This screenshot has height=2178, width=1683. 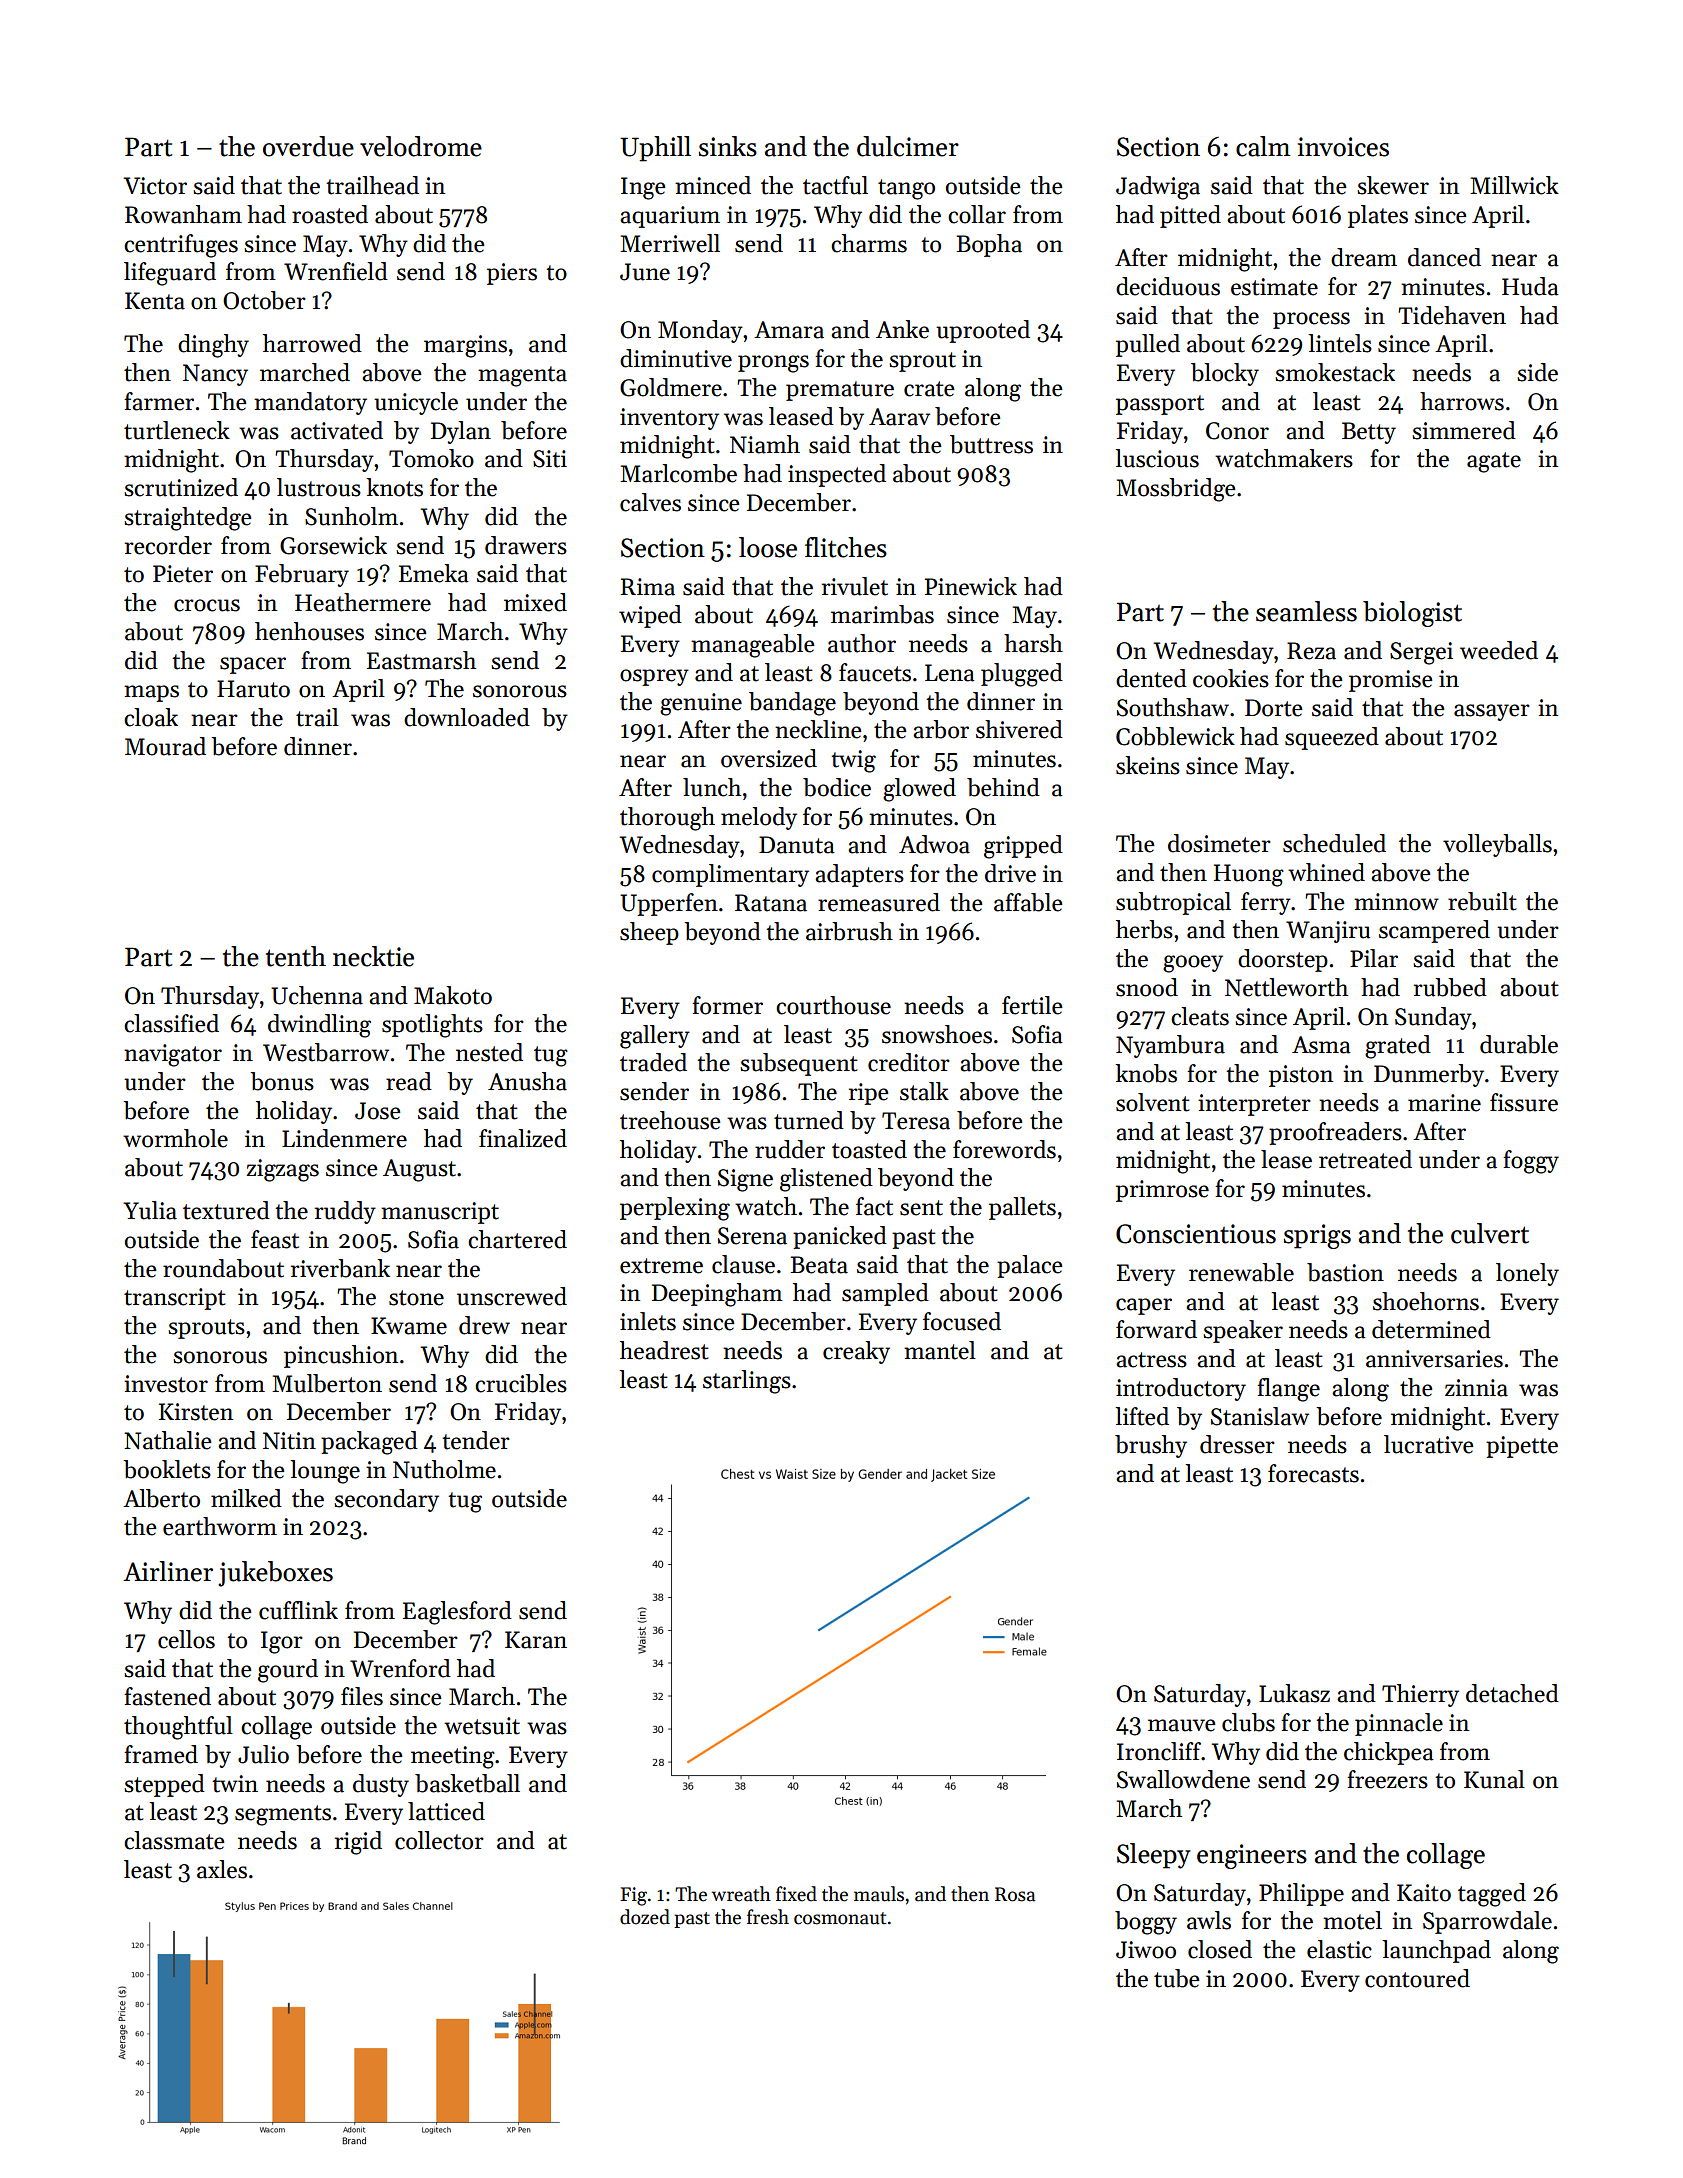 What do you see at coordinates (527, 1081) in the screenshot?
I see `Anusha` at bounding box center [527, 1081].
